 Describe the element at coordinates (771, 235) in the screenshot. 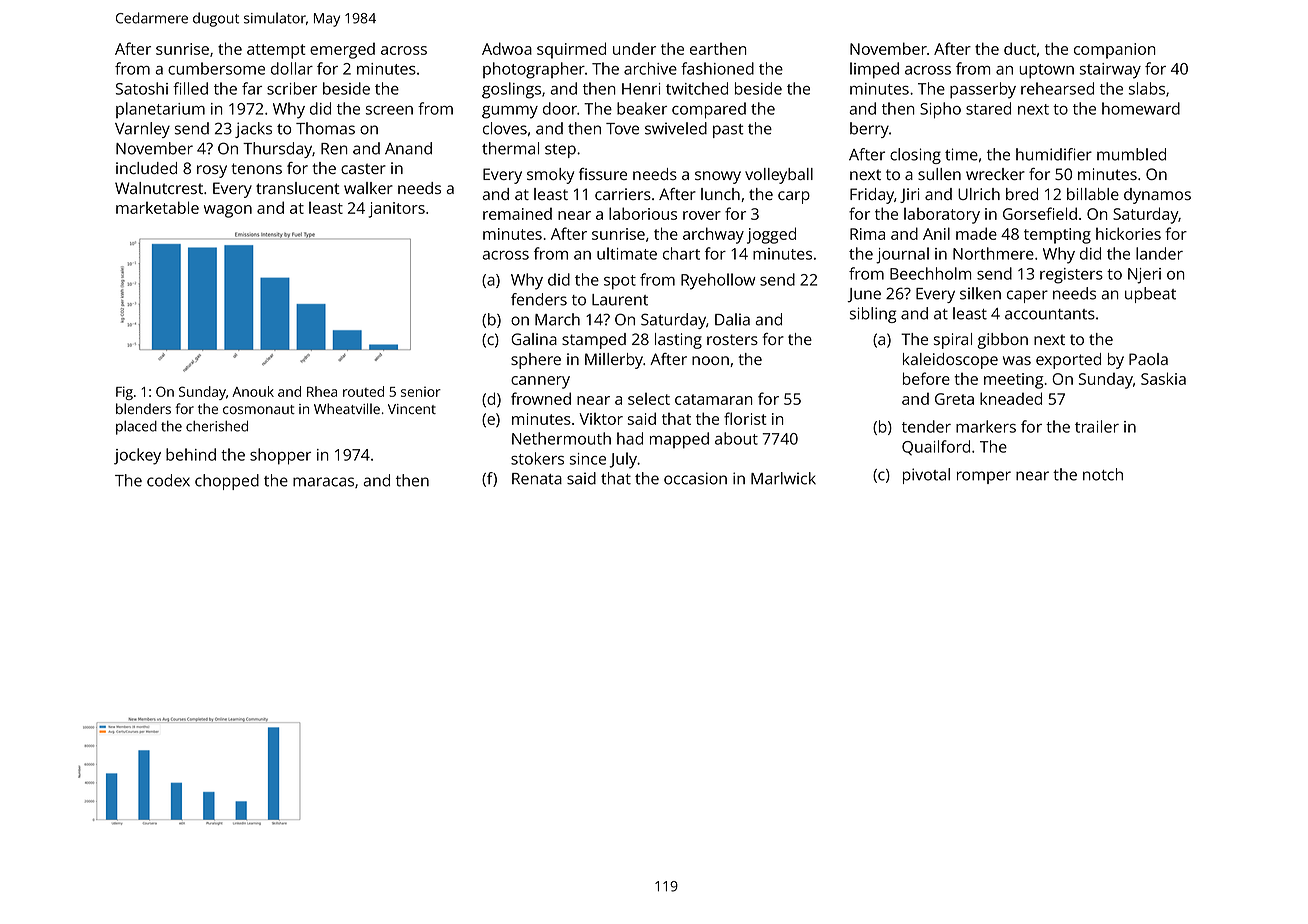

I see `jogged` at that location.
